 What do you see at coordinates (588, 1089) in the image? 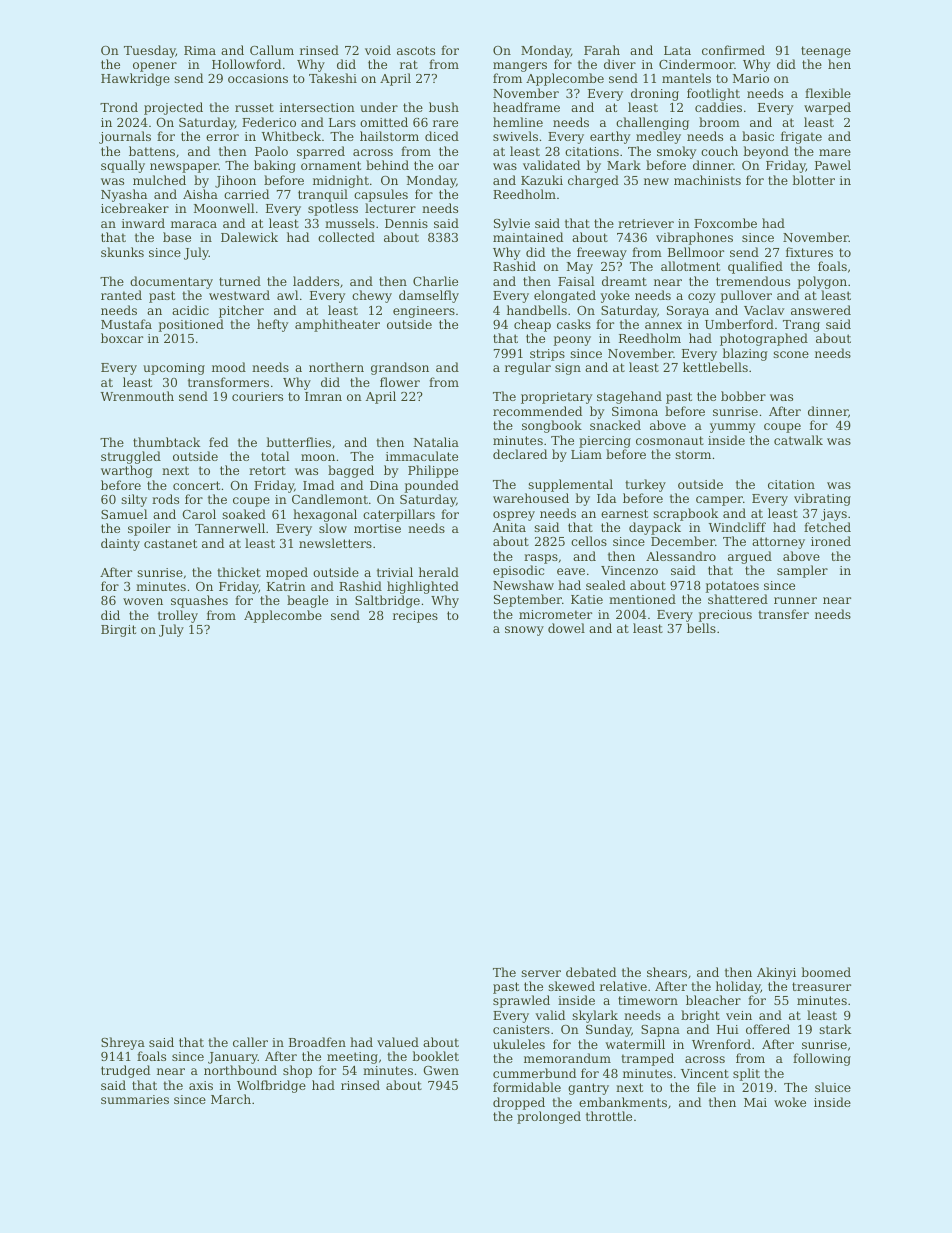
I see `gantry` at bounding box center [588, 1089].
